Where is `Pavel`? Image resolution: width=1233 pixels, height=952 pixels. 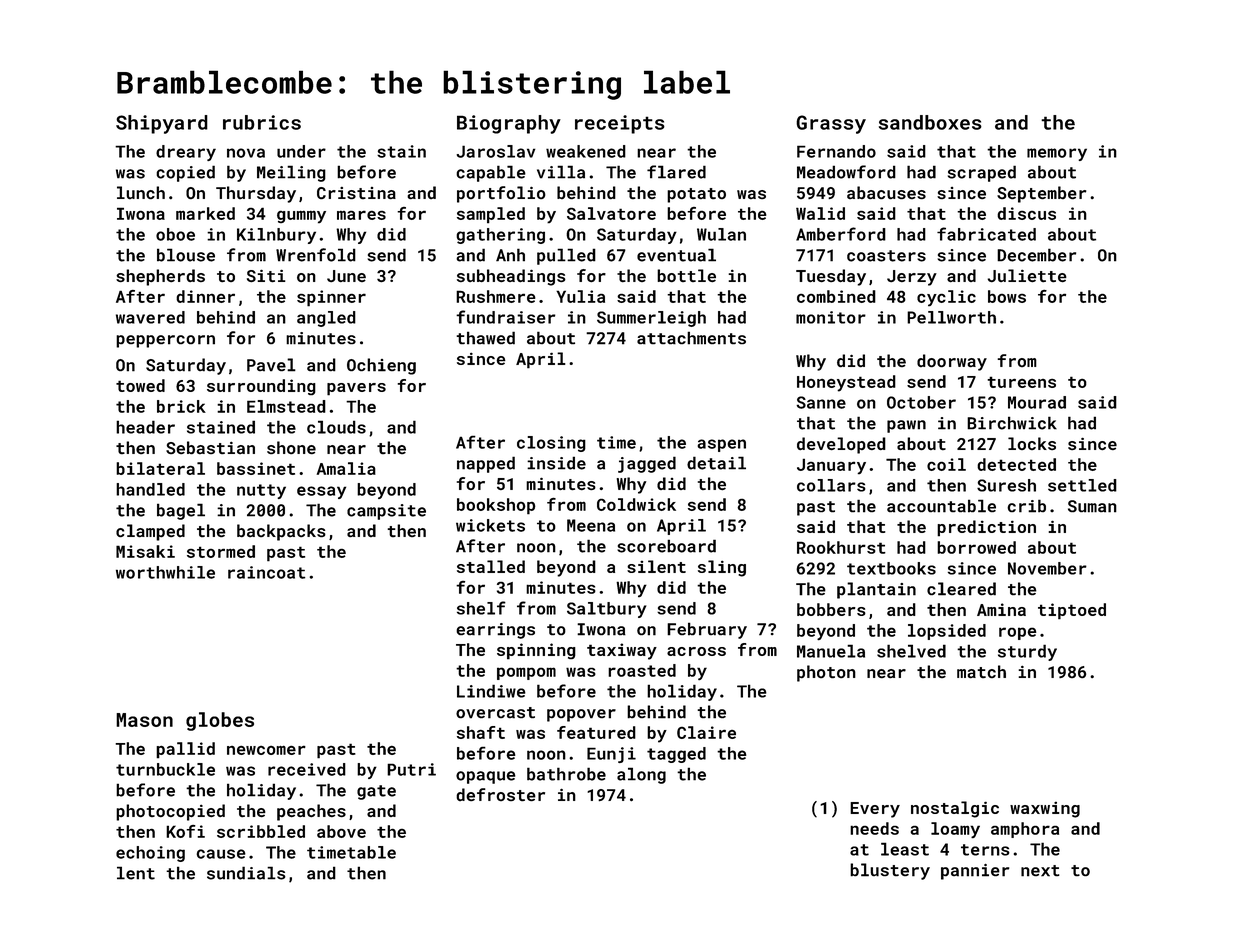 Pavel is located at coordinates (271, 365).
